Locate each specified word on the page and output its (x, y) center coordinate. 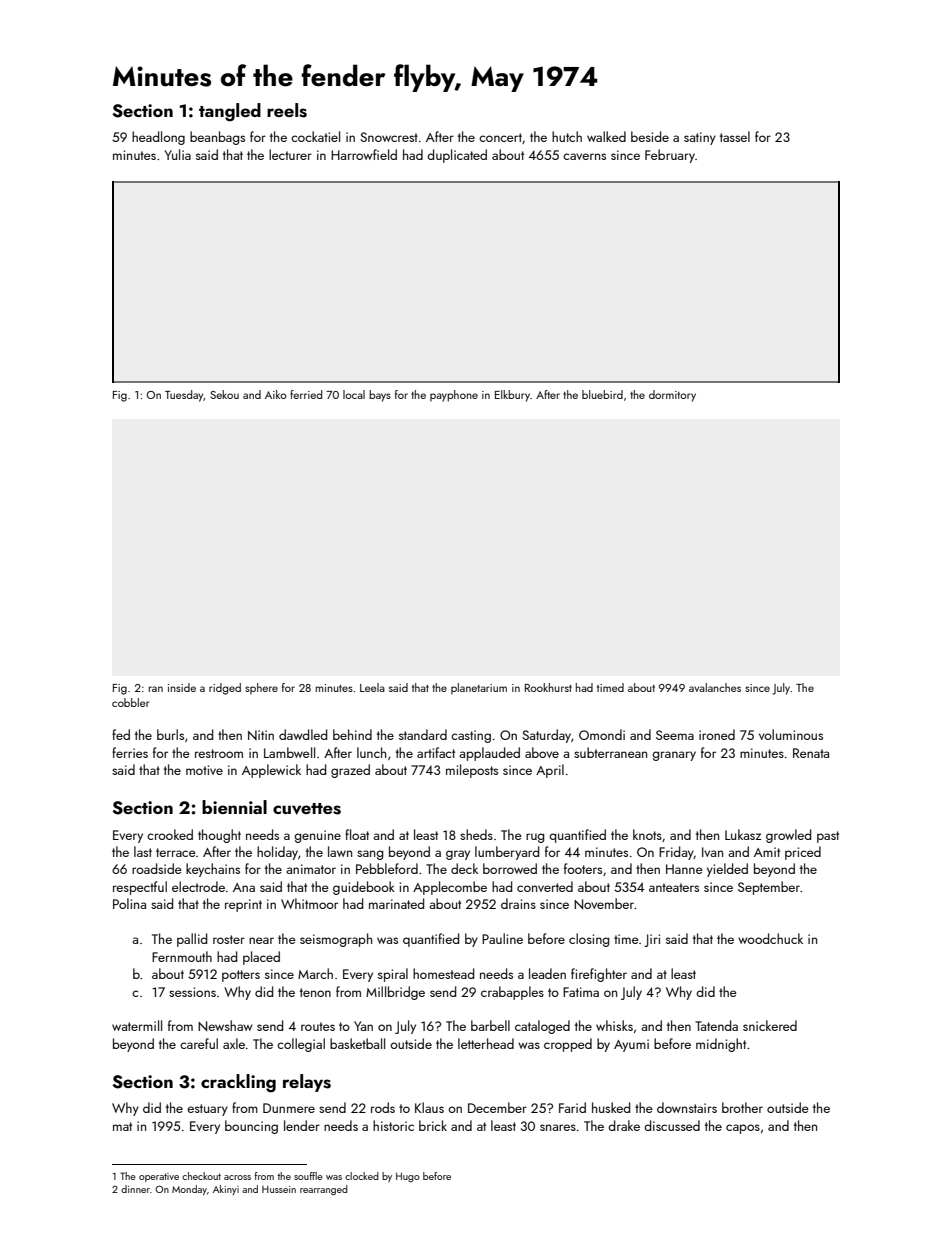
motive (204, 770)
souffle (308, 1176)
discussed (672, 1125)
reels (287, 110)
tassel (735, 136)
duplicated (457, 156)
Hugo (408, 1177)
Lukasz (743, 834)
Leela (372, 687)
